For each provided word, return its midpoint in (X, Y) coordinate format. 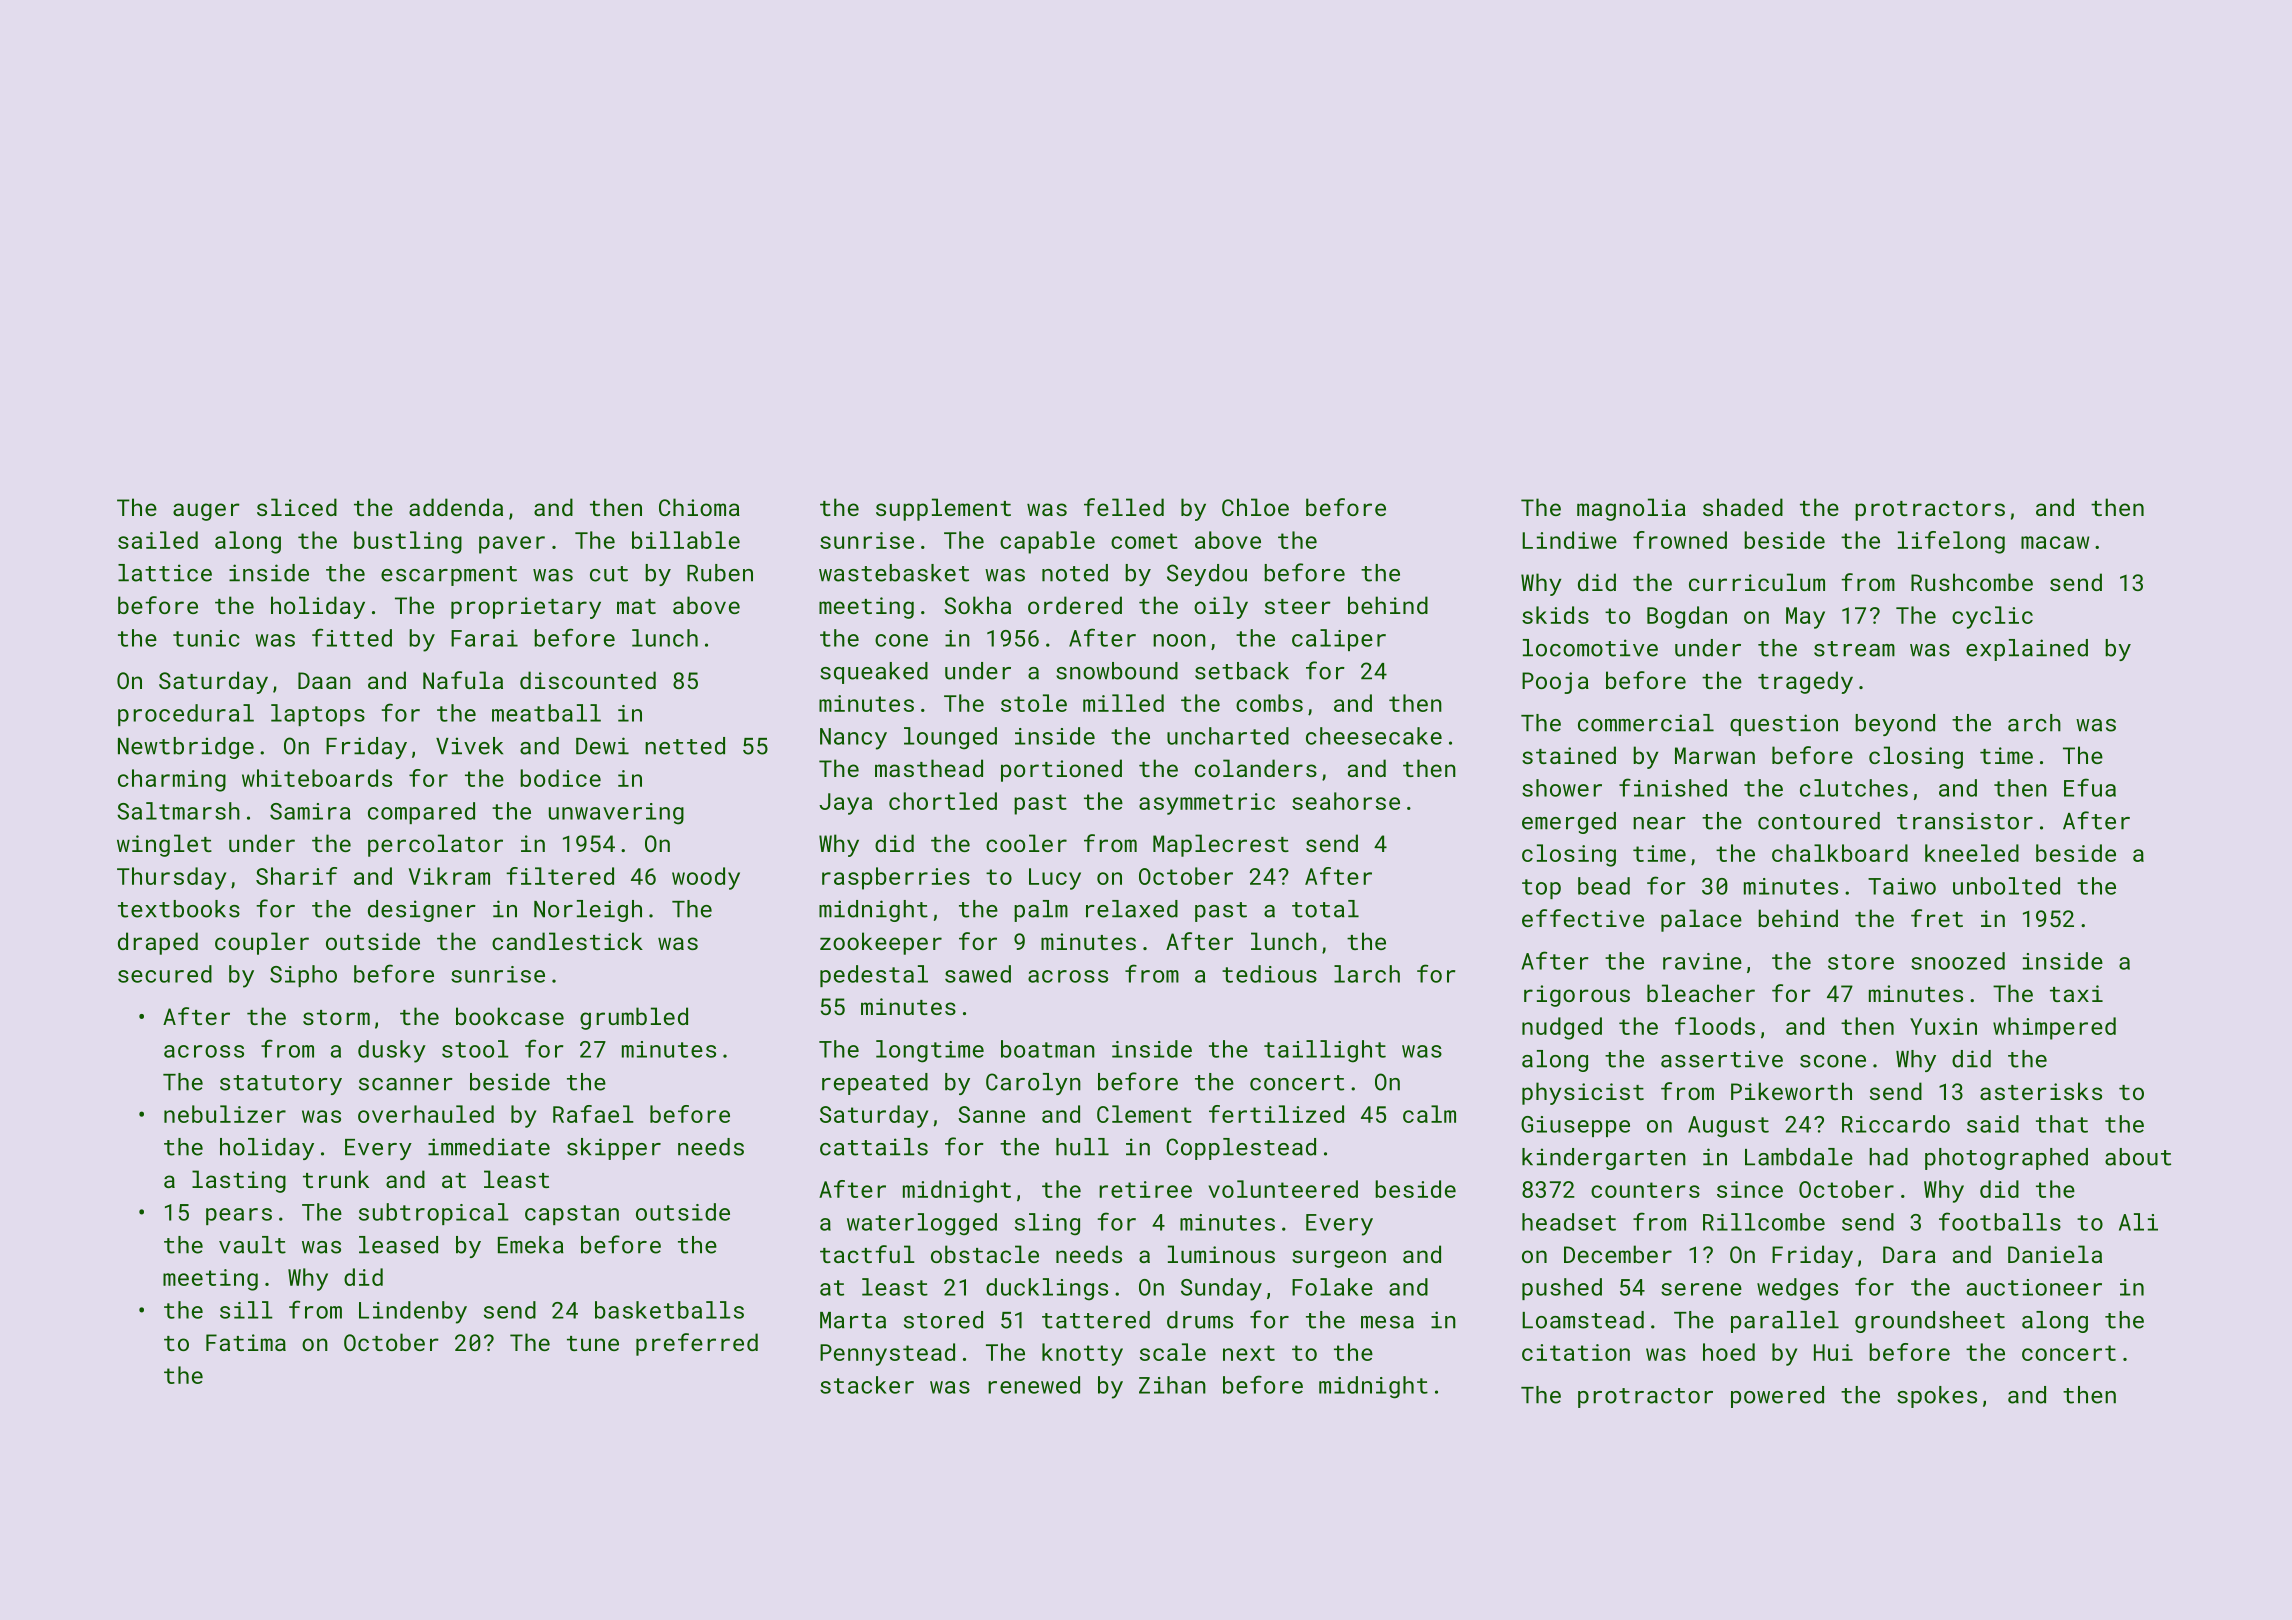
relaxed (1132, 909)
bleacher (1701, 993)
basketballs (669, 1310)
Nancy (853, 739)
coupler (262, 943)
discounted (588, 680)
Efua (2090, 787)
